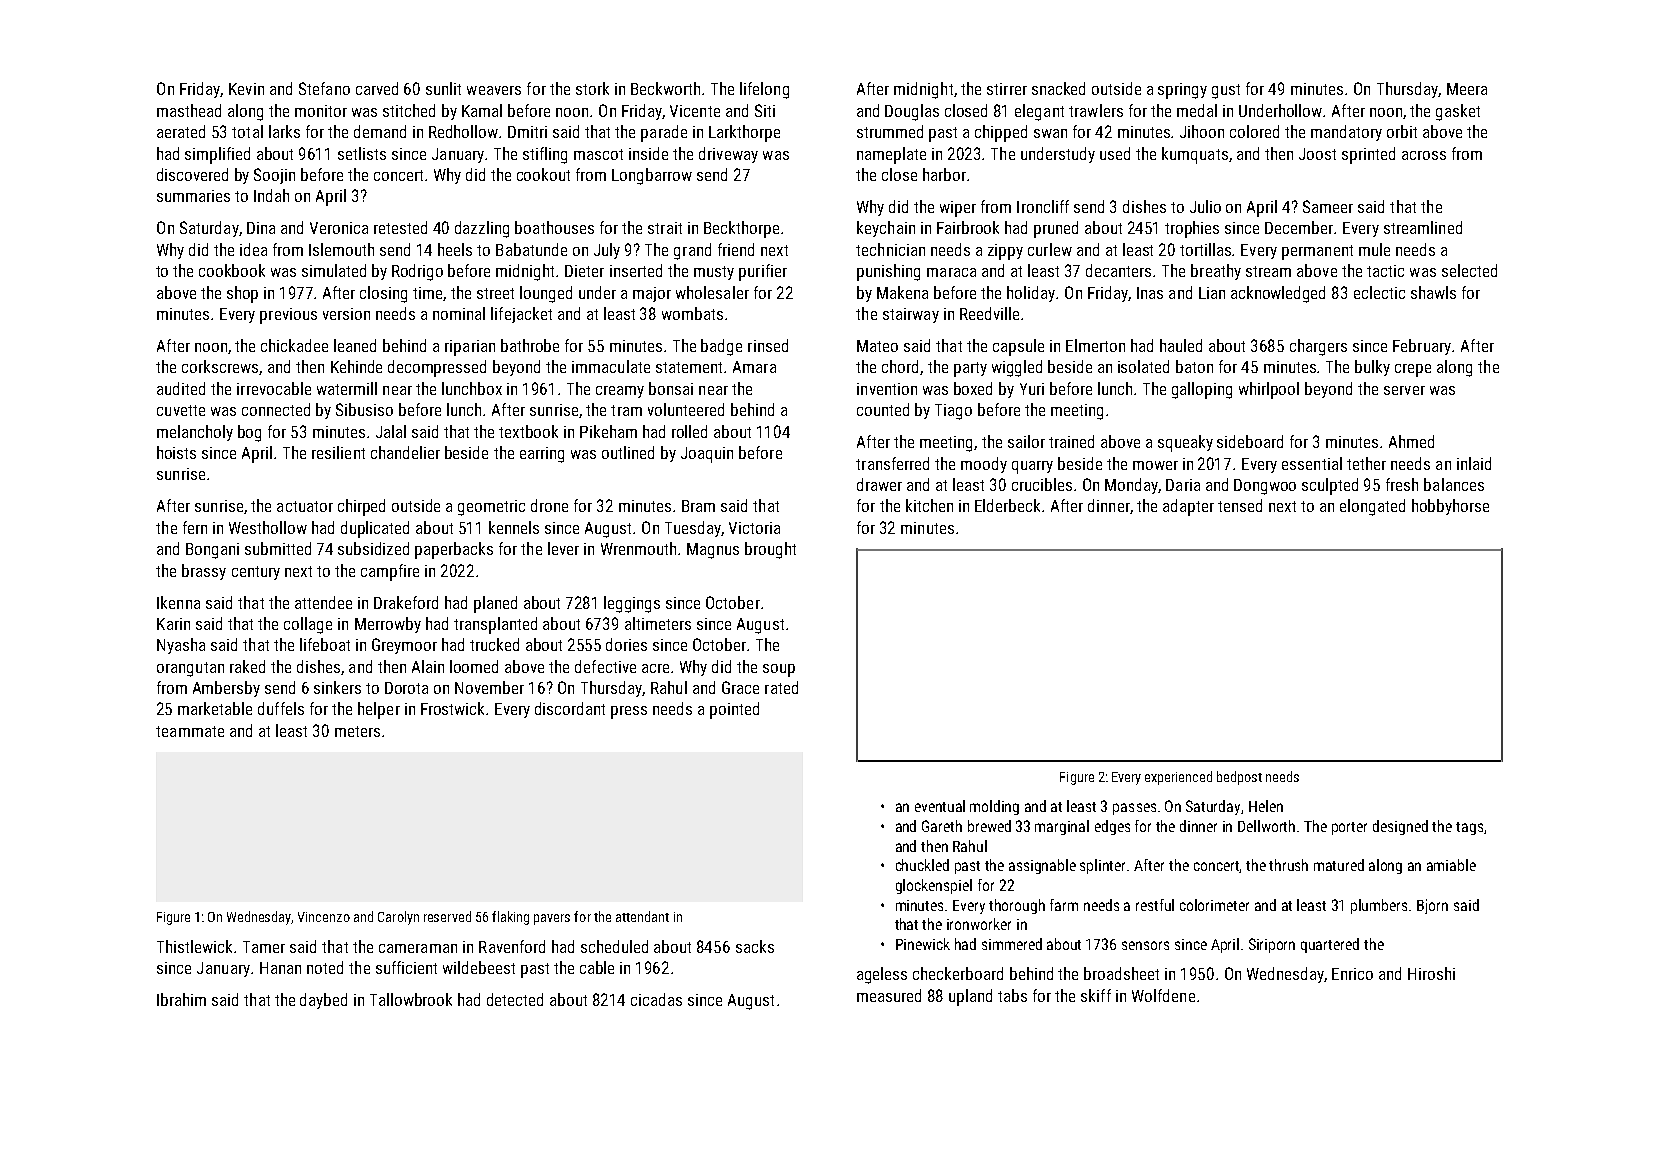  I want to click on measured, so click(889, 995).
